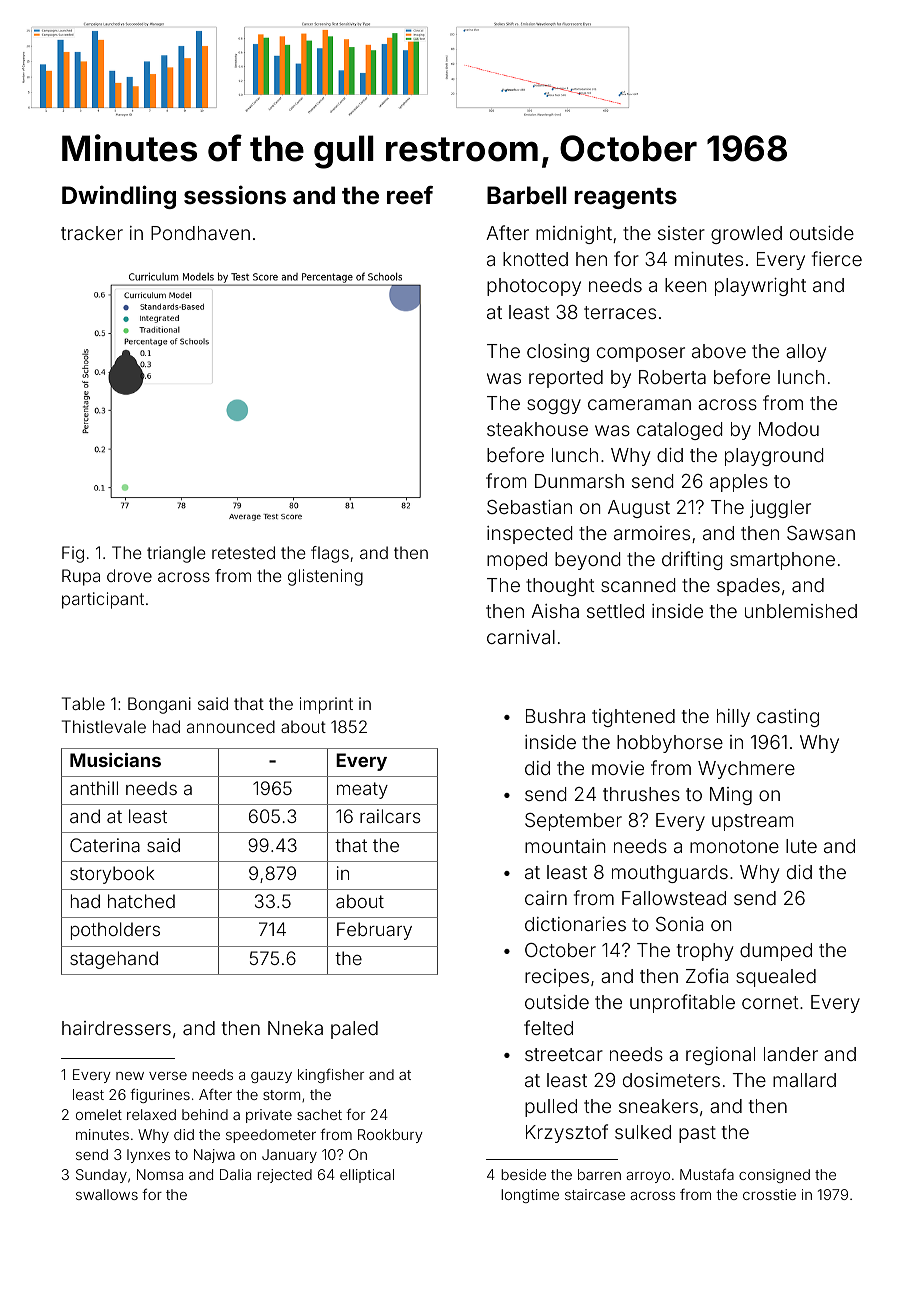 This page has width=924, height=1311. I want to click on Dwindling, so click(119, 197).
